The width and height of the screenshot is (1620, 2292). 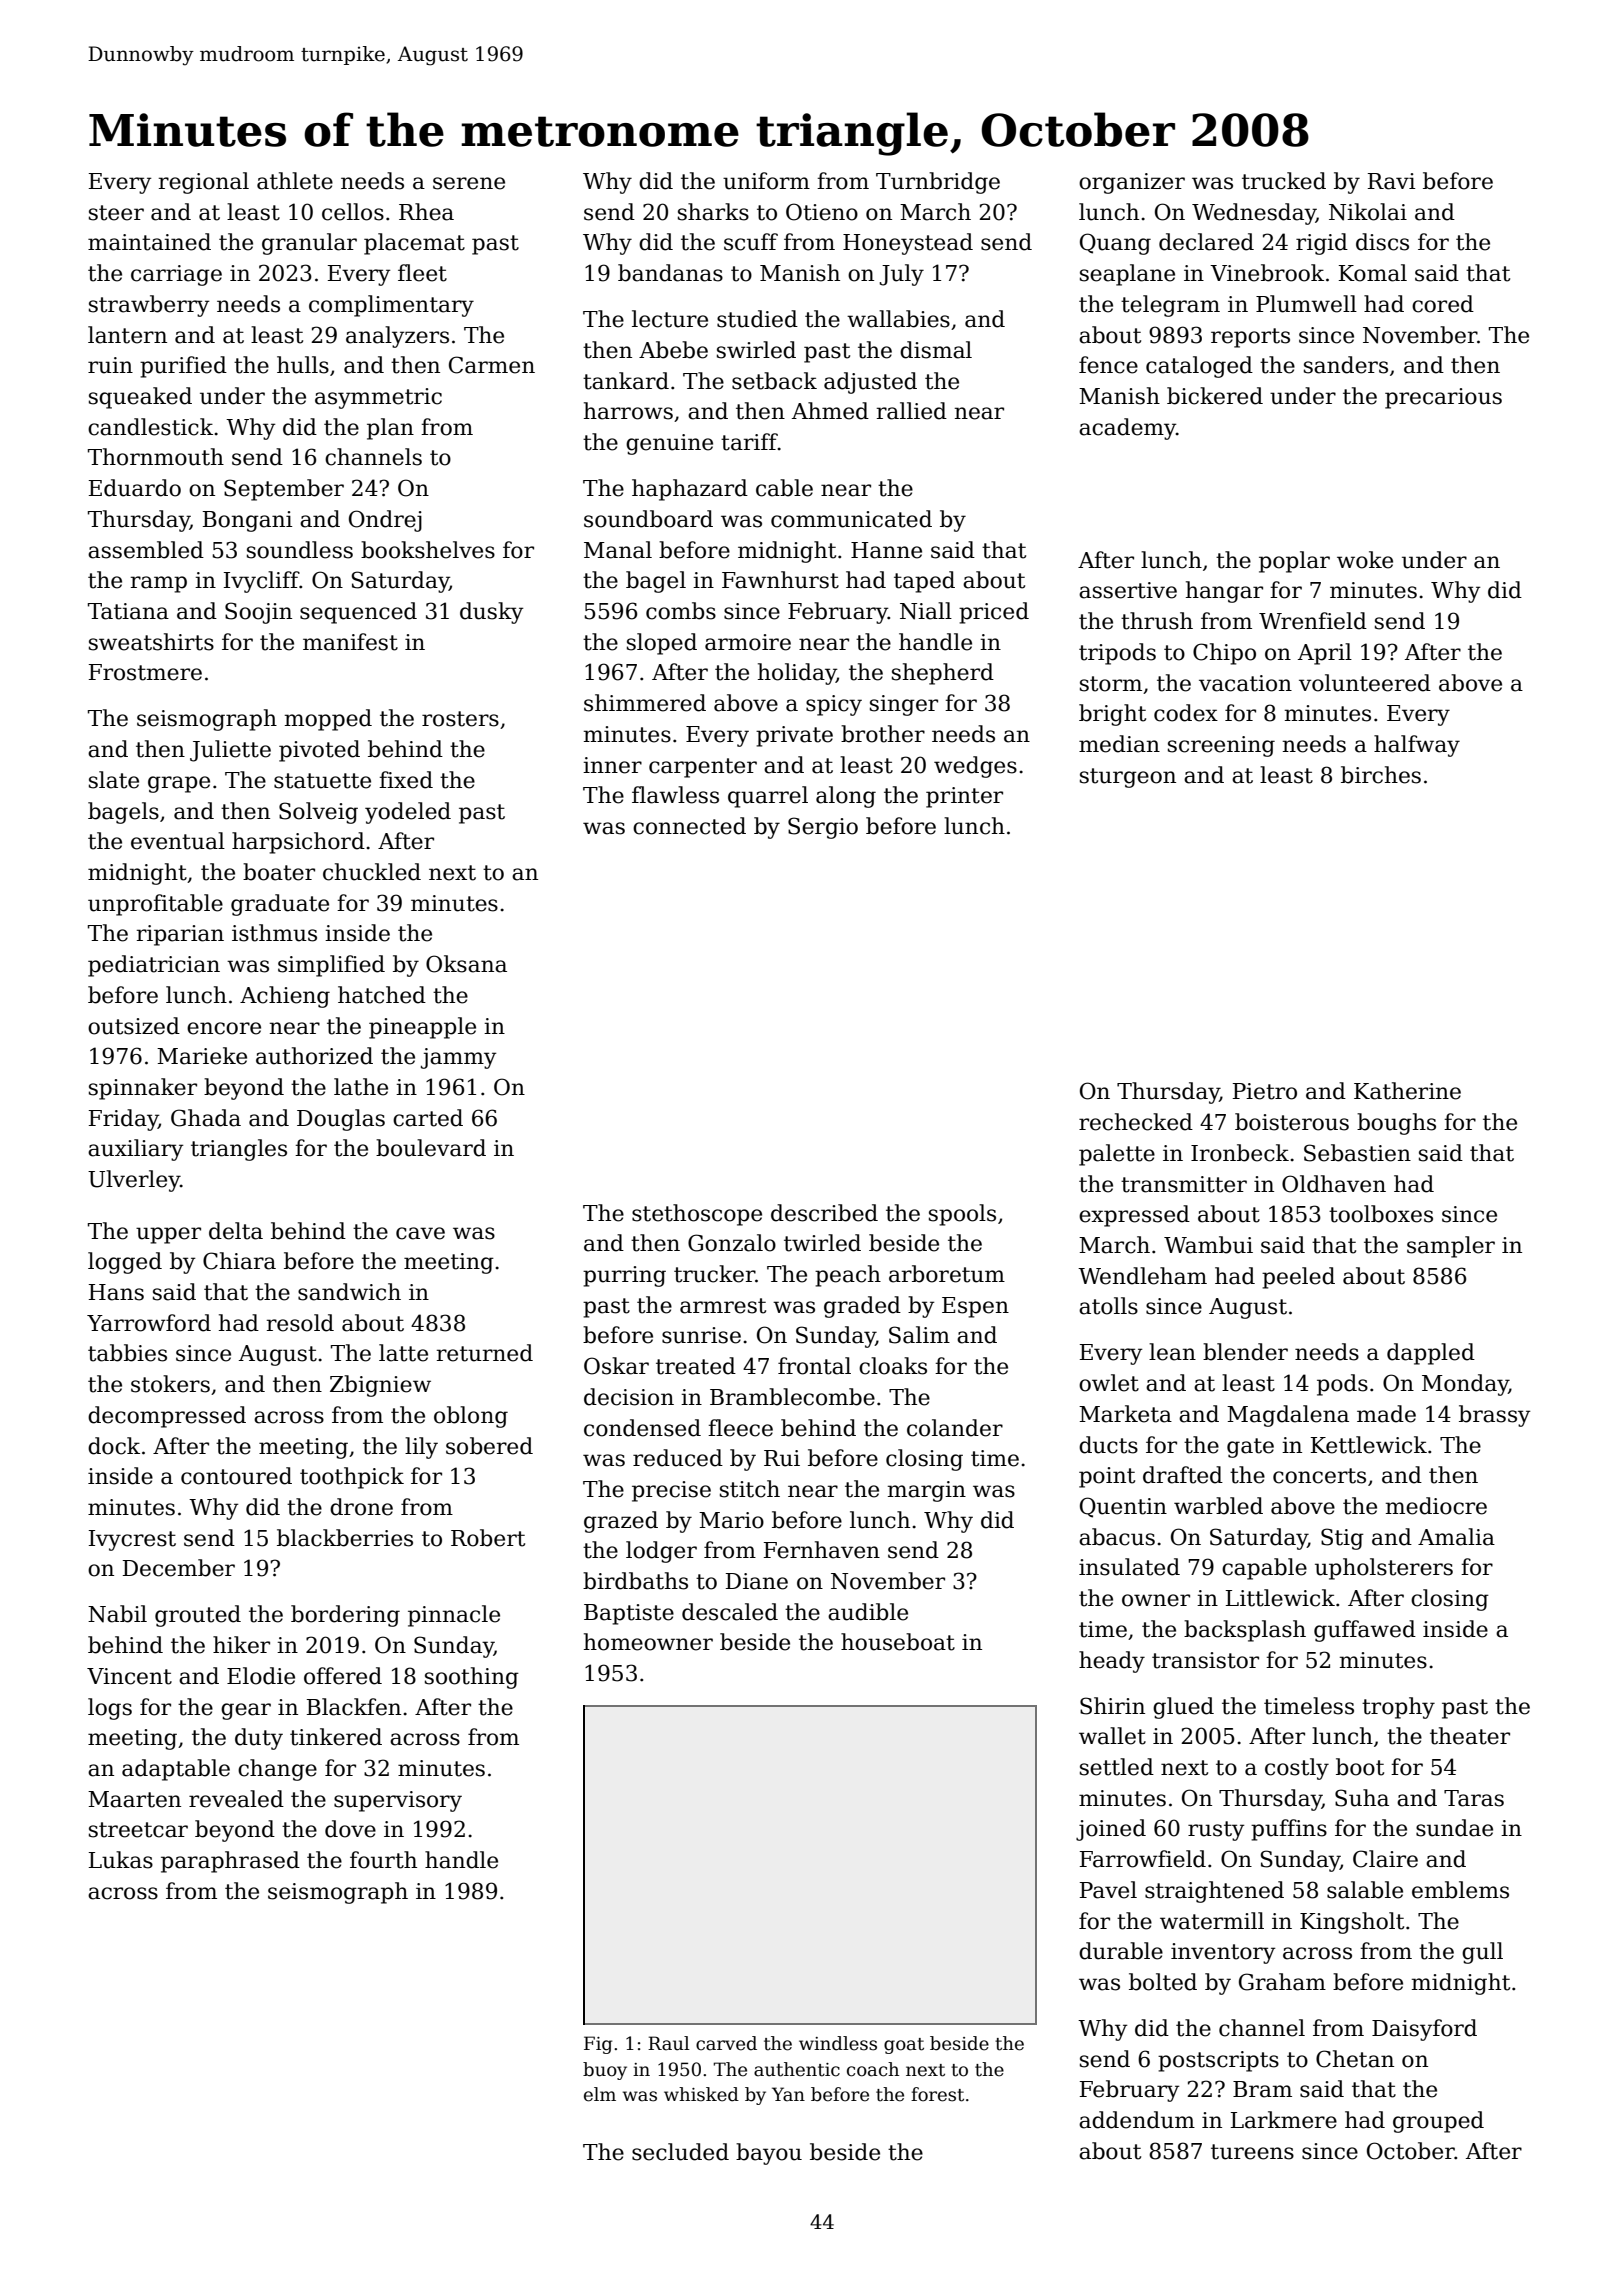 What do you see at coordinates (600, 2094) in the screenshot?
I see `elm` at bounding box center [600, 2094].
